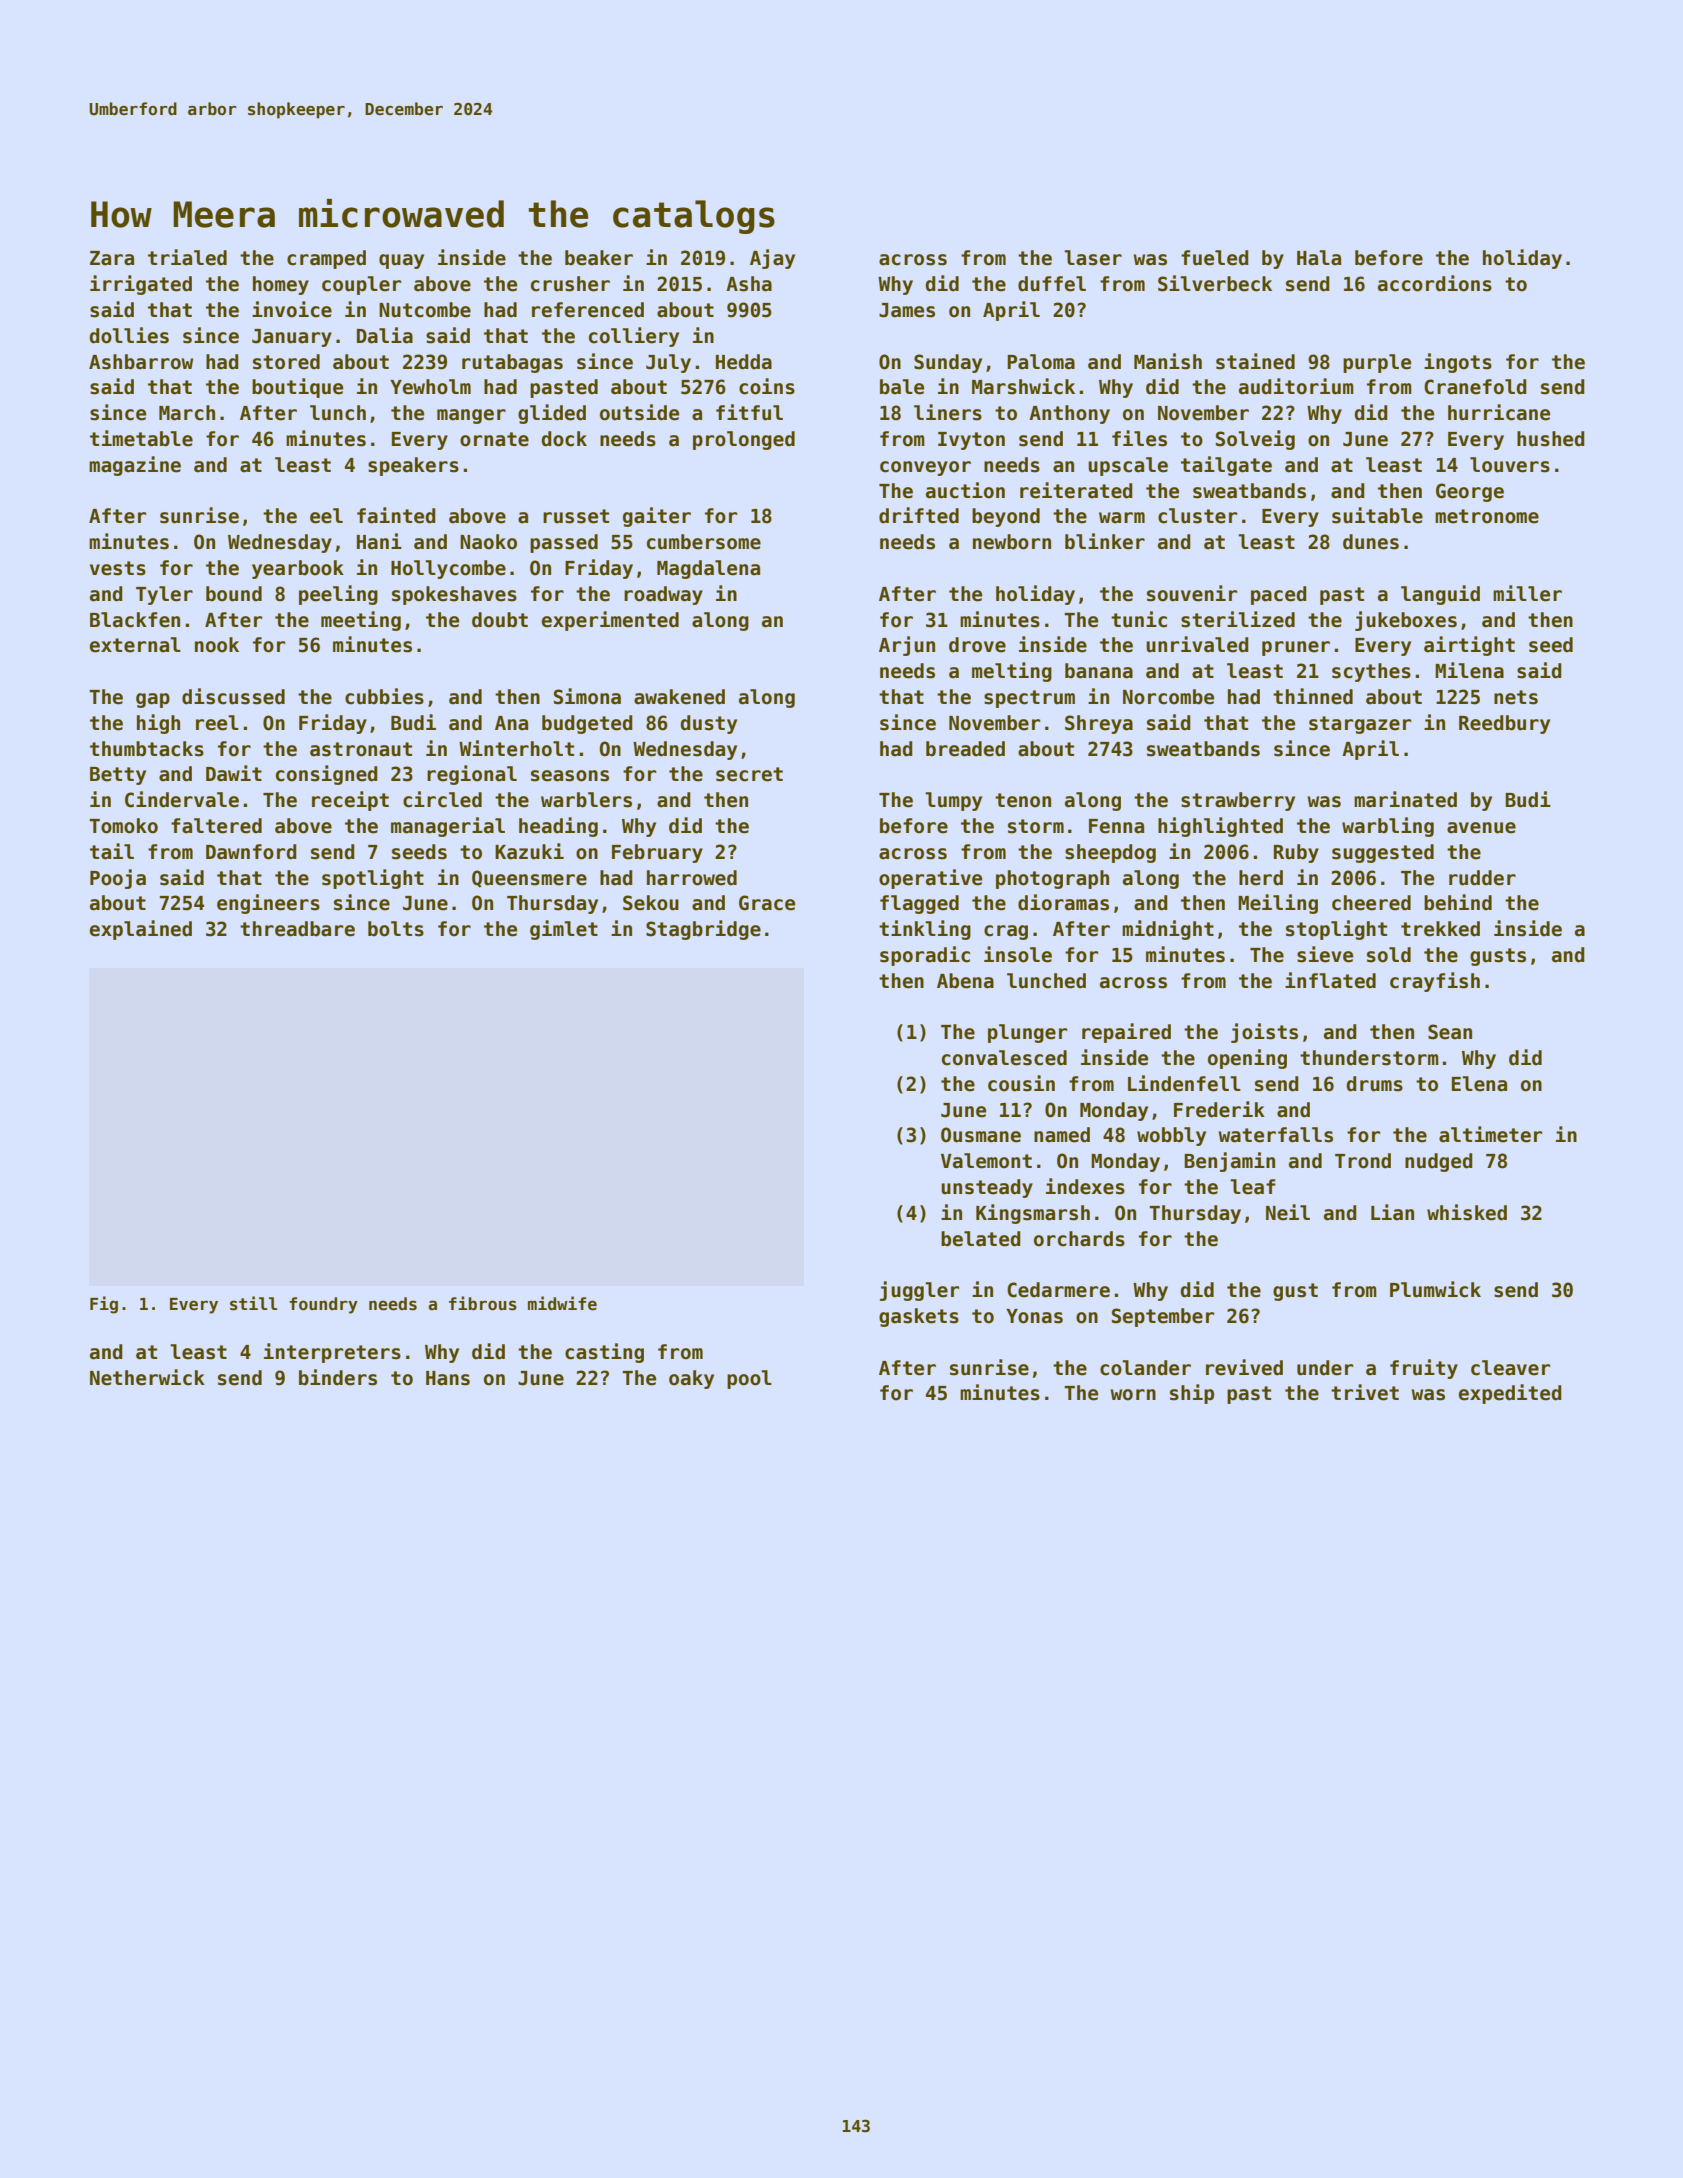 The height and width of the screenshot is (2178, 1683). What do you see at coordinates (1012, 542) in the screenshot?
I see `newborn` at bounding box center [1012, 542].
